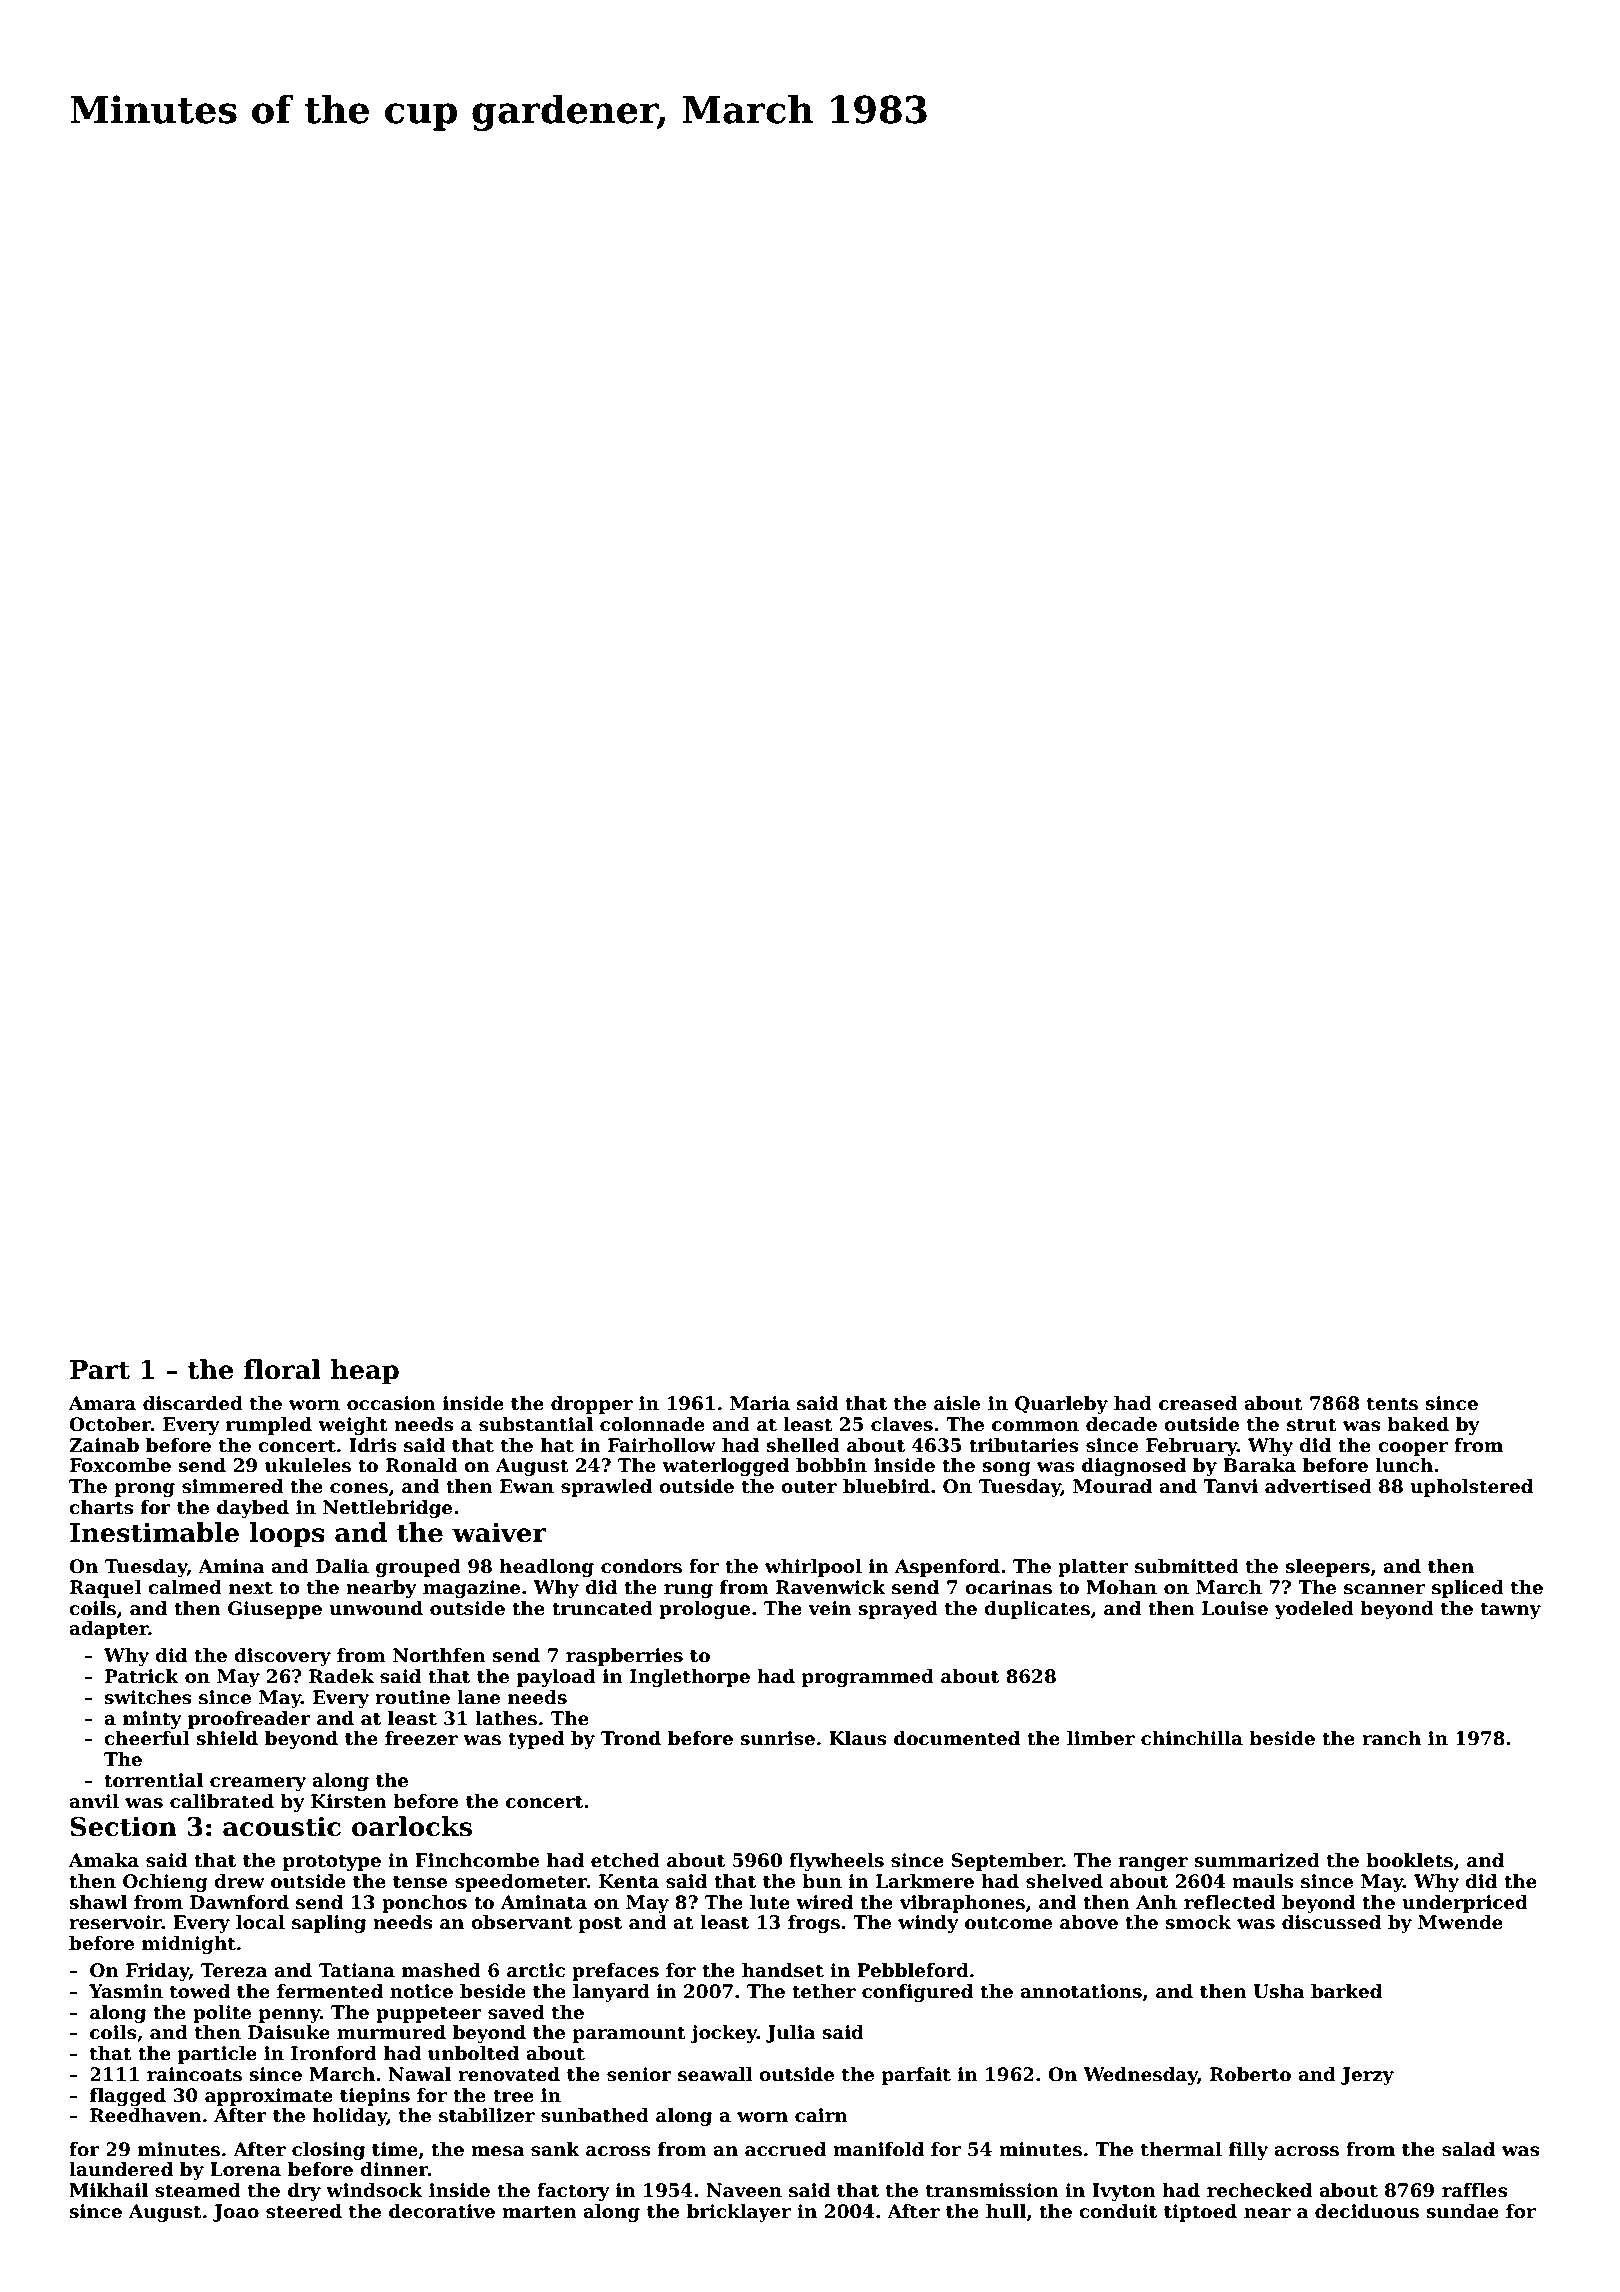 The height and width of the document is (2292, 1620). Describe the element at coordinates (592, 1405) in the document. I see `dropper` at that location.
